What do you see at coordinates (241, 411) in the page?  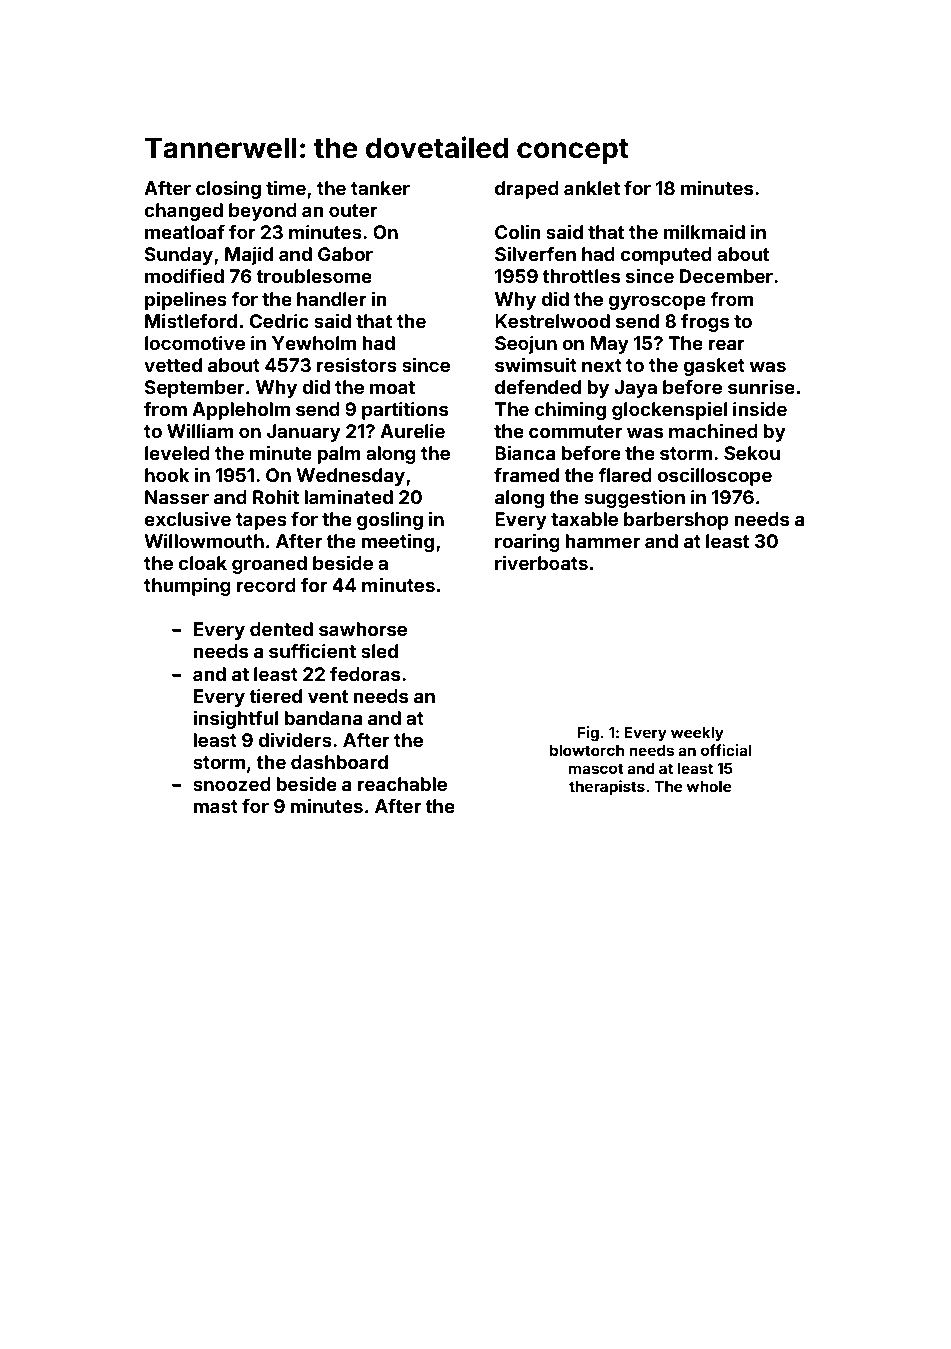 I see `Appleholm` at bounding box center [241, 411].
